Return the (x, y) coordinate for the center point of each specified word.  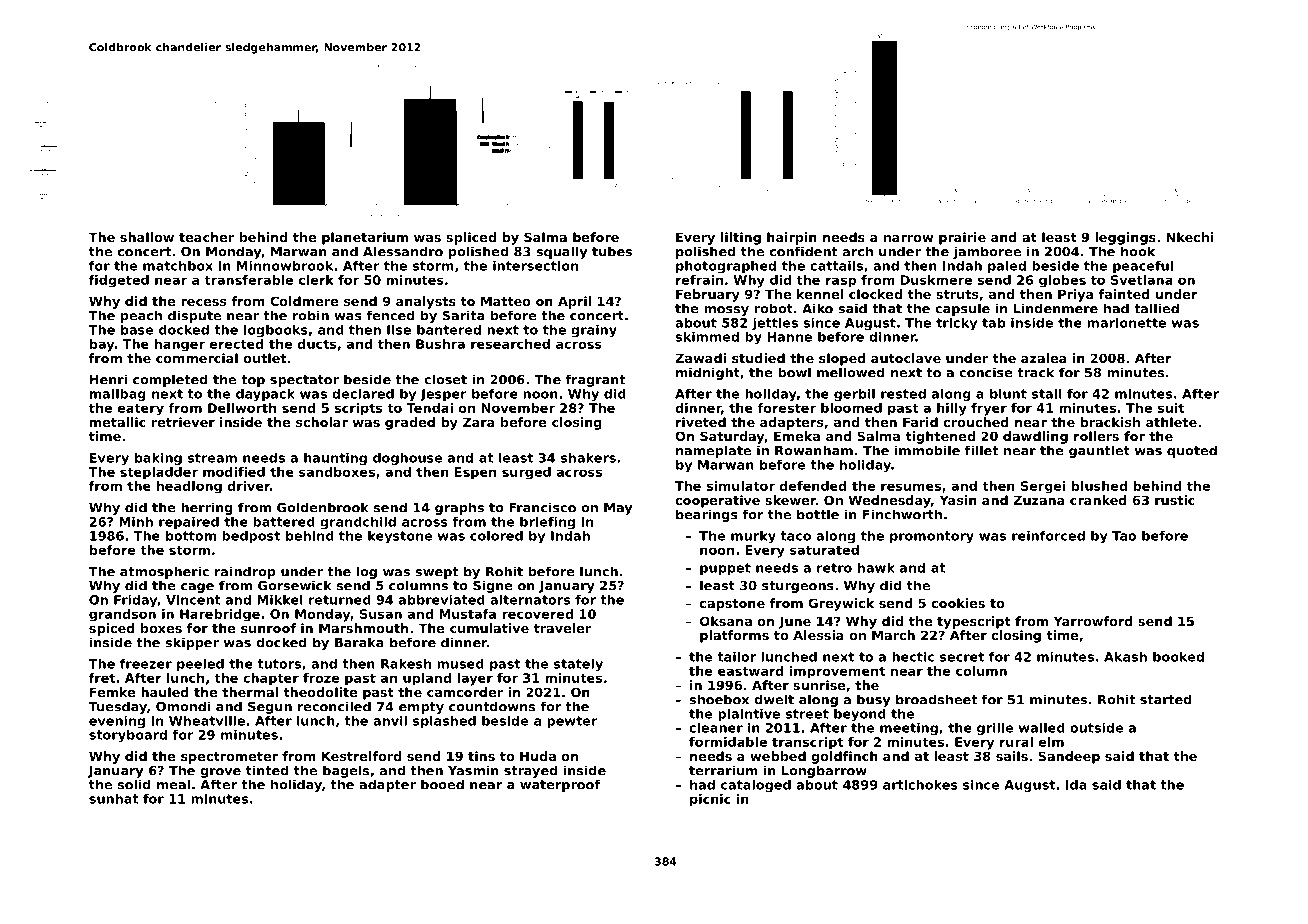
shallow (147, 237)
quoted (1192, 451)
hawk (876, 568)
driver (249, 486)
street (807, 714)
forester (786, 408)
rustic (1175, 500)
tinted (267, 770)
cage (197, 588)
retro (834, 568)
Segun (270, 708)
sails (1012, 756)
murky (753, 537)
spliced (471, 238)
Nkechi (1189, 237)
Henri (108, 379)
